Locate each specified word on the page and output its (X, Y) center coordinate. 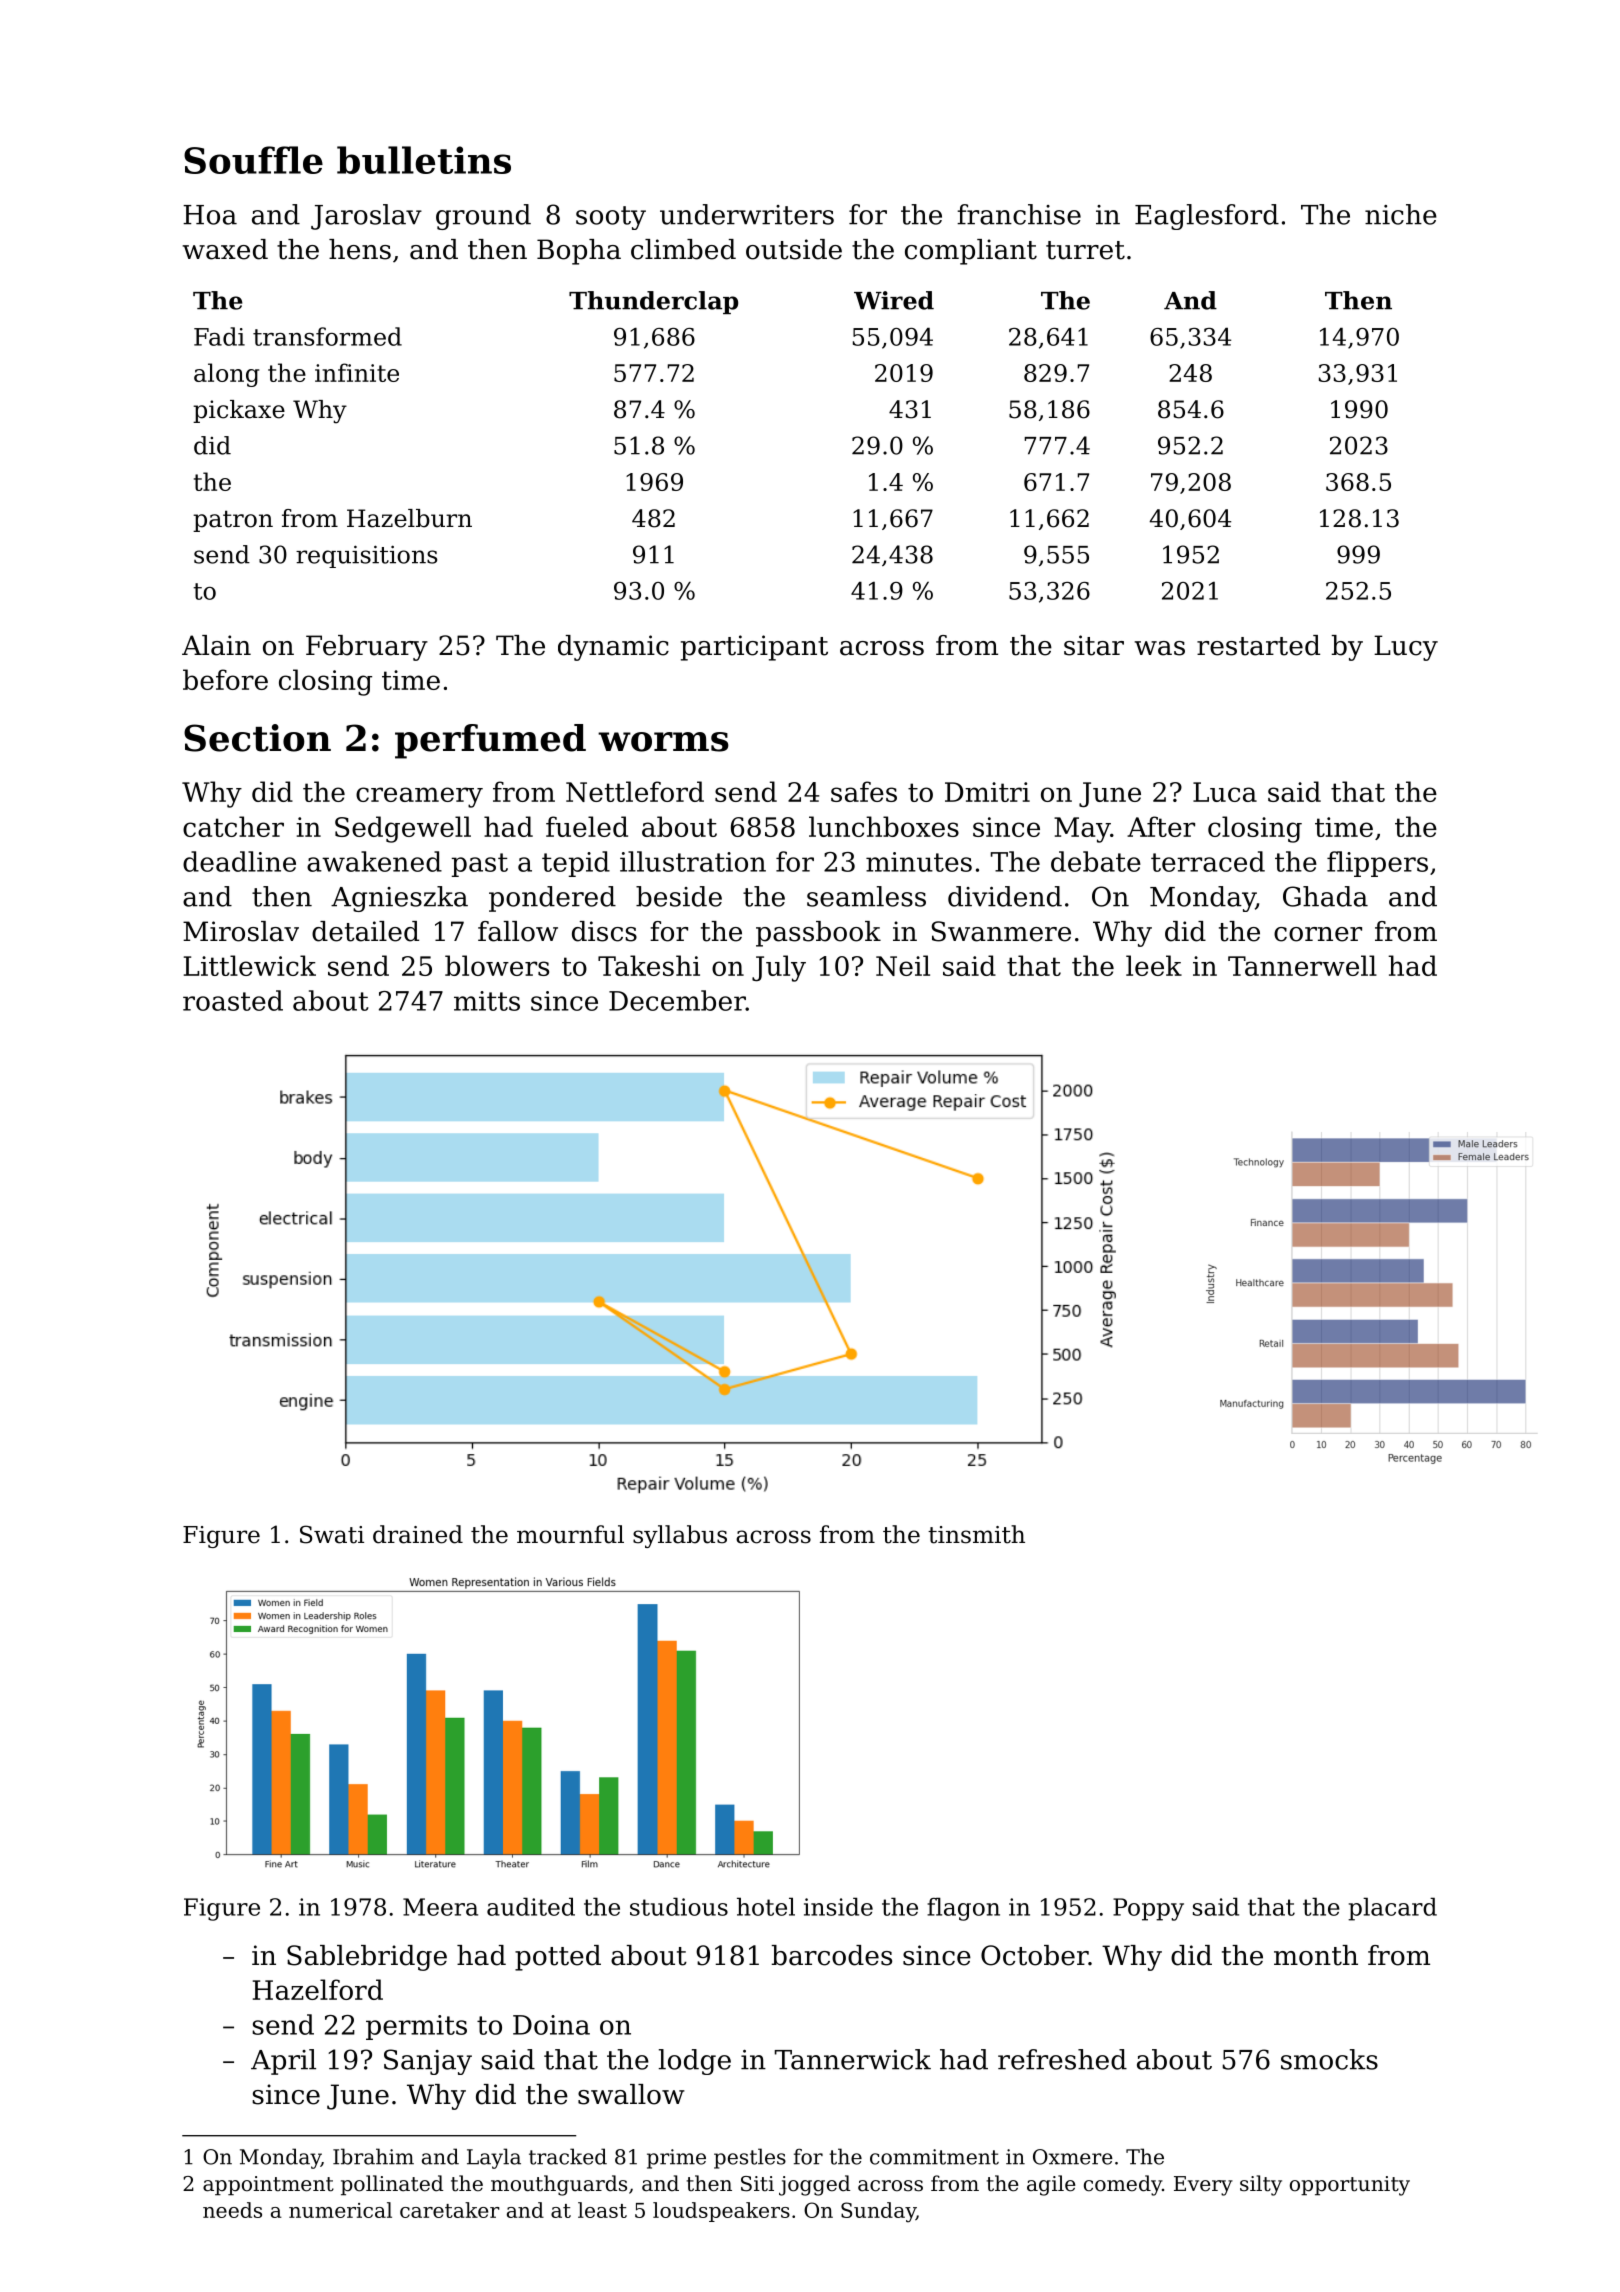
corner (1318, 934)
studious (679, 1906)
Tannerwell (1302, 965)
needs (232, 2210)
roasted (233, 1000)
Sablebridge (367, 1958)
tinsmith (976, 1534)
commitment (934, 2157)
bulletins (424, 160)
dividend (1005, 896)
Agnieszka (399, 899)
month (1316, 1955)
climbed (683, 249)
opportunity (1350, 2186)
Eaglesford (1207, 217)
